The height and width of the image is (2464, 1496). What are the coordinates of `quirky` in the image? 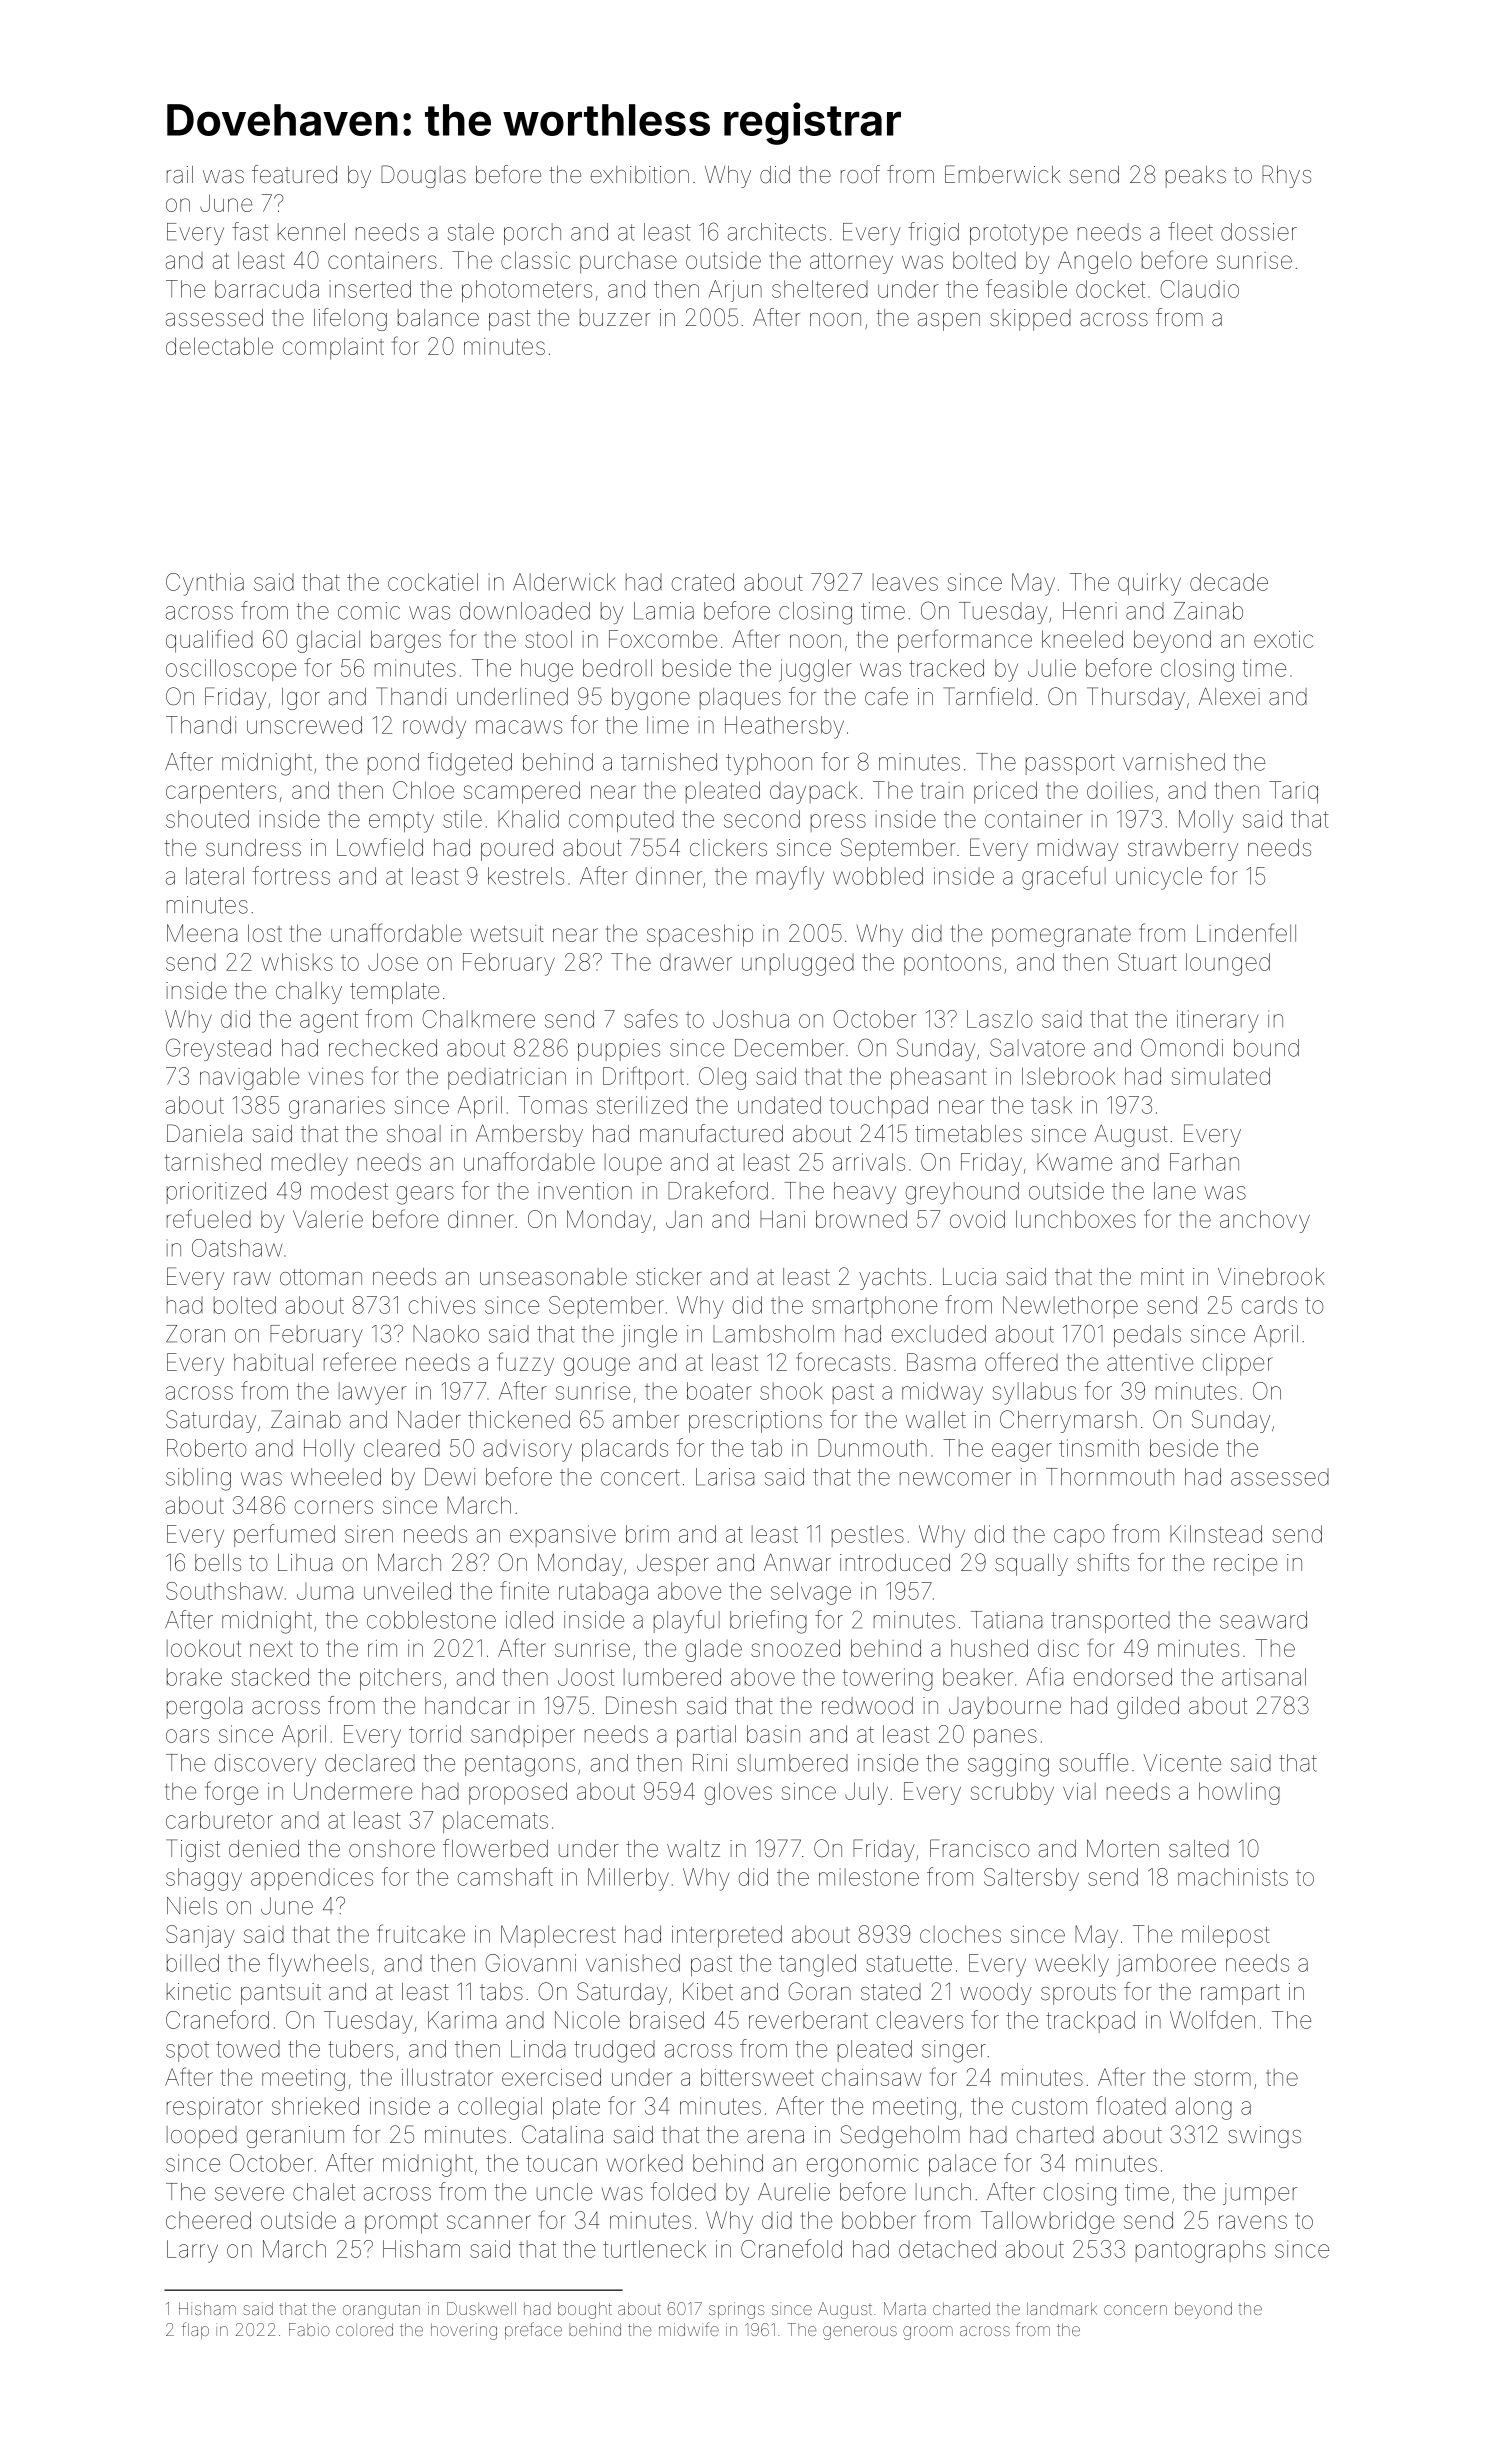 It's located at (1149, 584).
